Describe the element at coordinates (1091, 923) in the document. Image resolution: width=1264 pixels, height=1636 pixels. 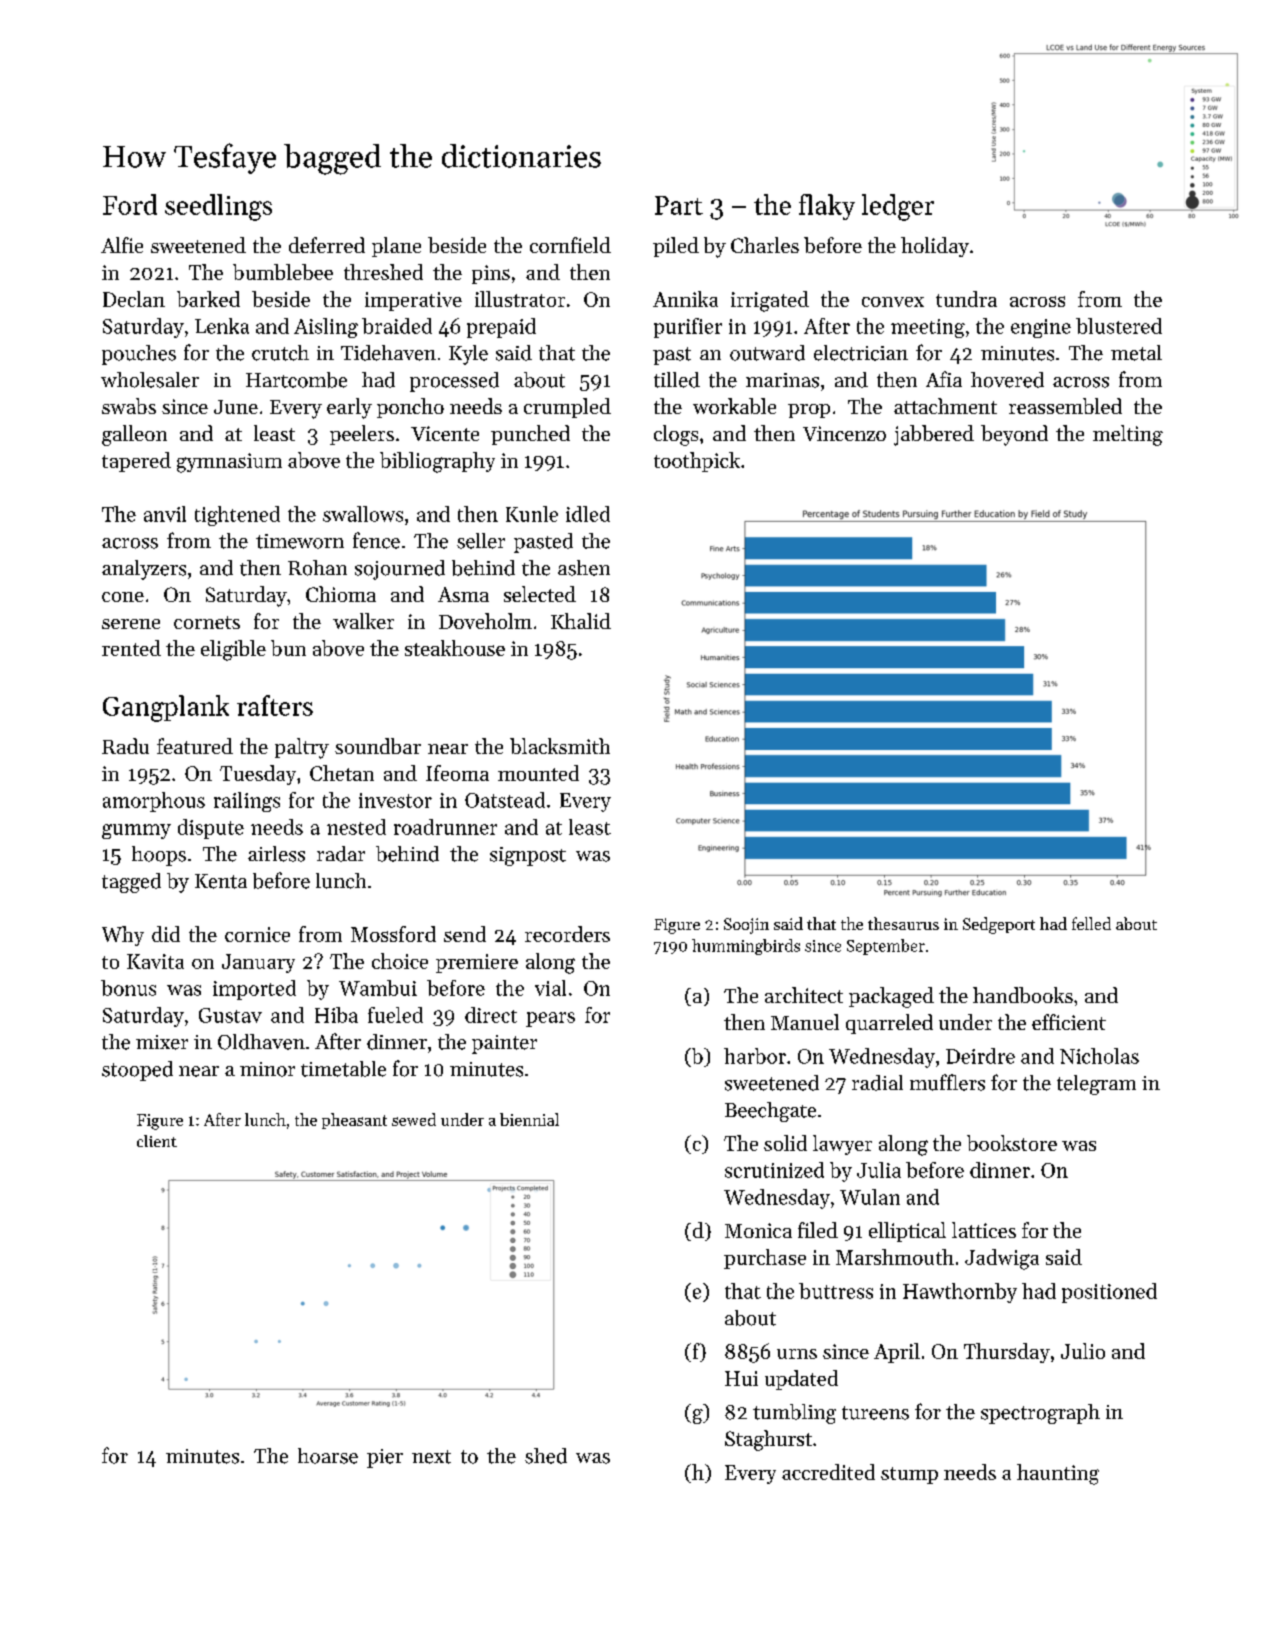
I see `felled` at that location.
